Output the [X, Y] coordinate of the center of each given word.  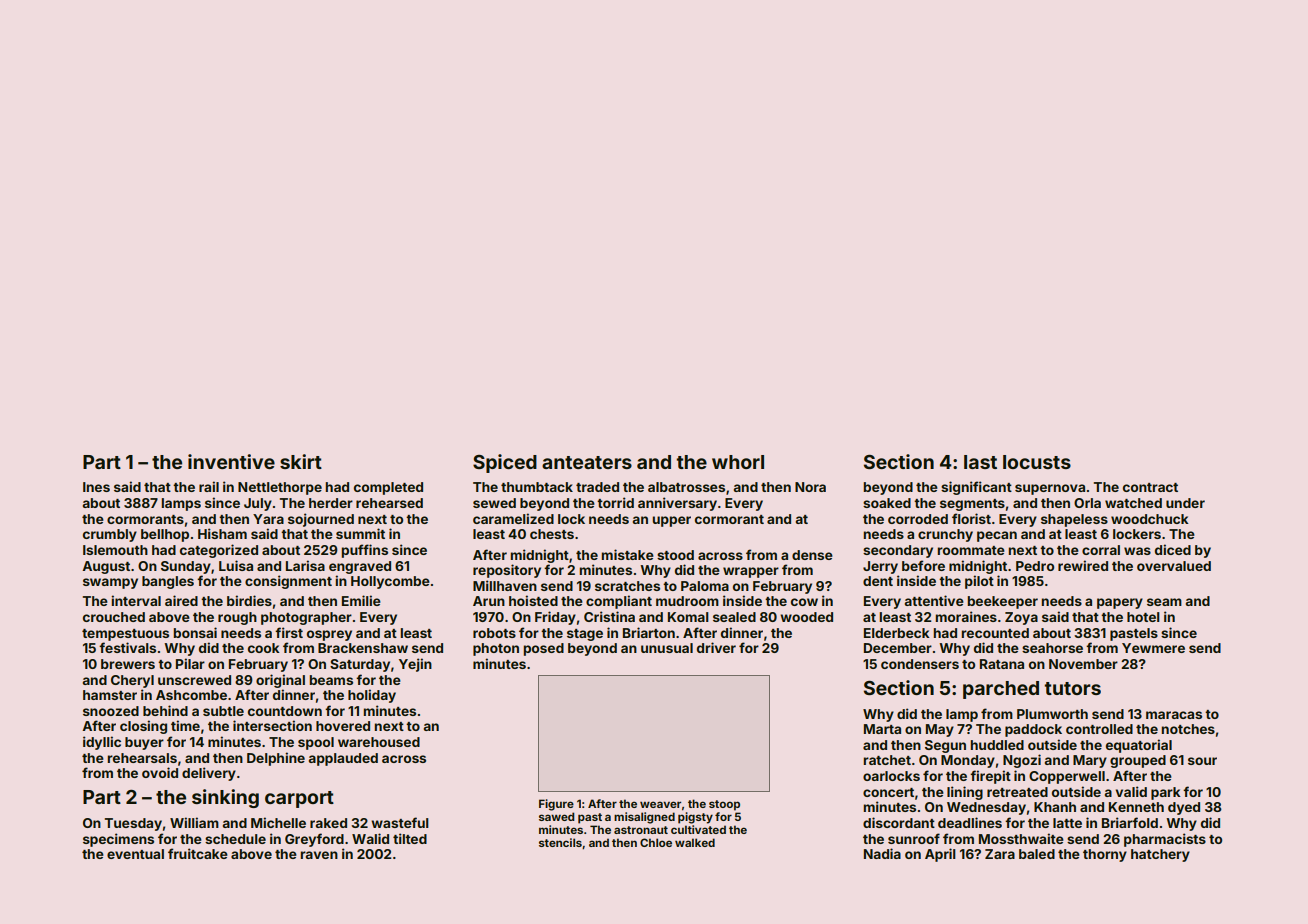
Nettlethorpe [280, 488]
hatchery [1160, 855]
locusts [1037, 462]
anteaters [587, 462]
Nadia [882, 853]
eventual [135, 854]
